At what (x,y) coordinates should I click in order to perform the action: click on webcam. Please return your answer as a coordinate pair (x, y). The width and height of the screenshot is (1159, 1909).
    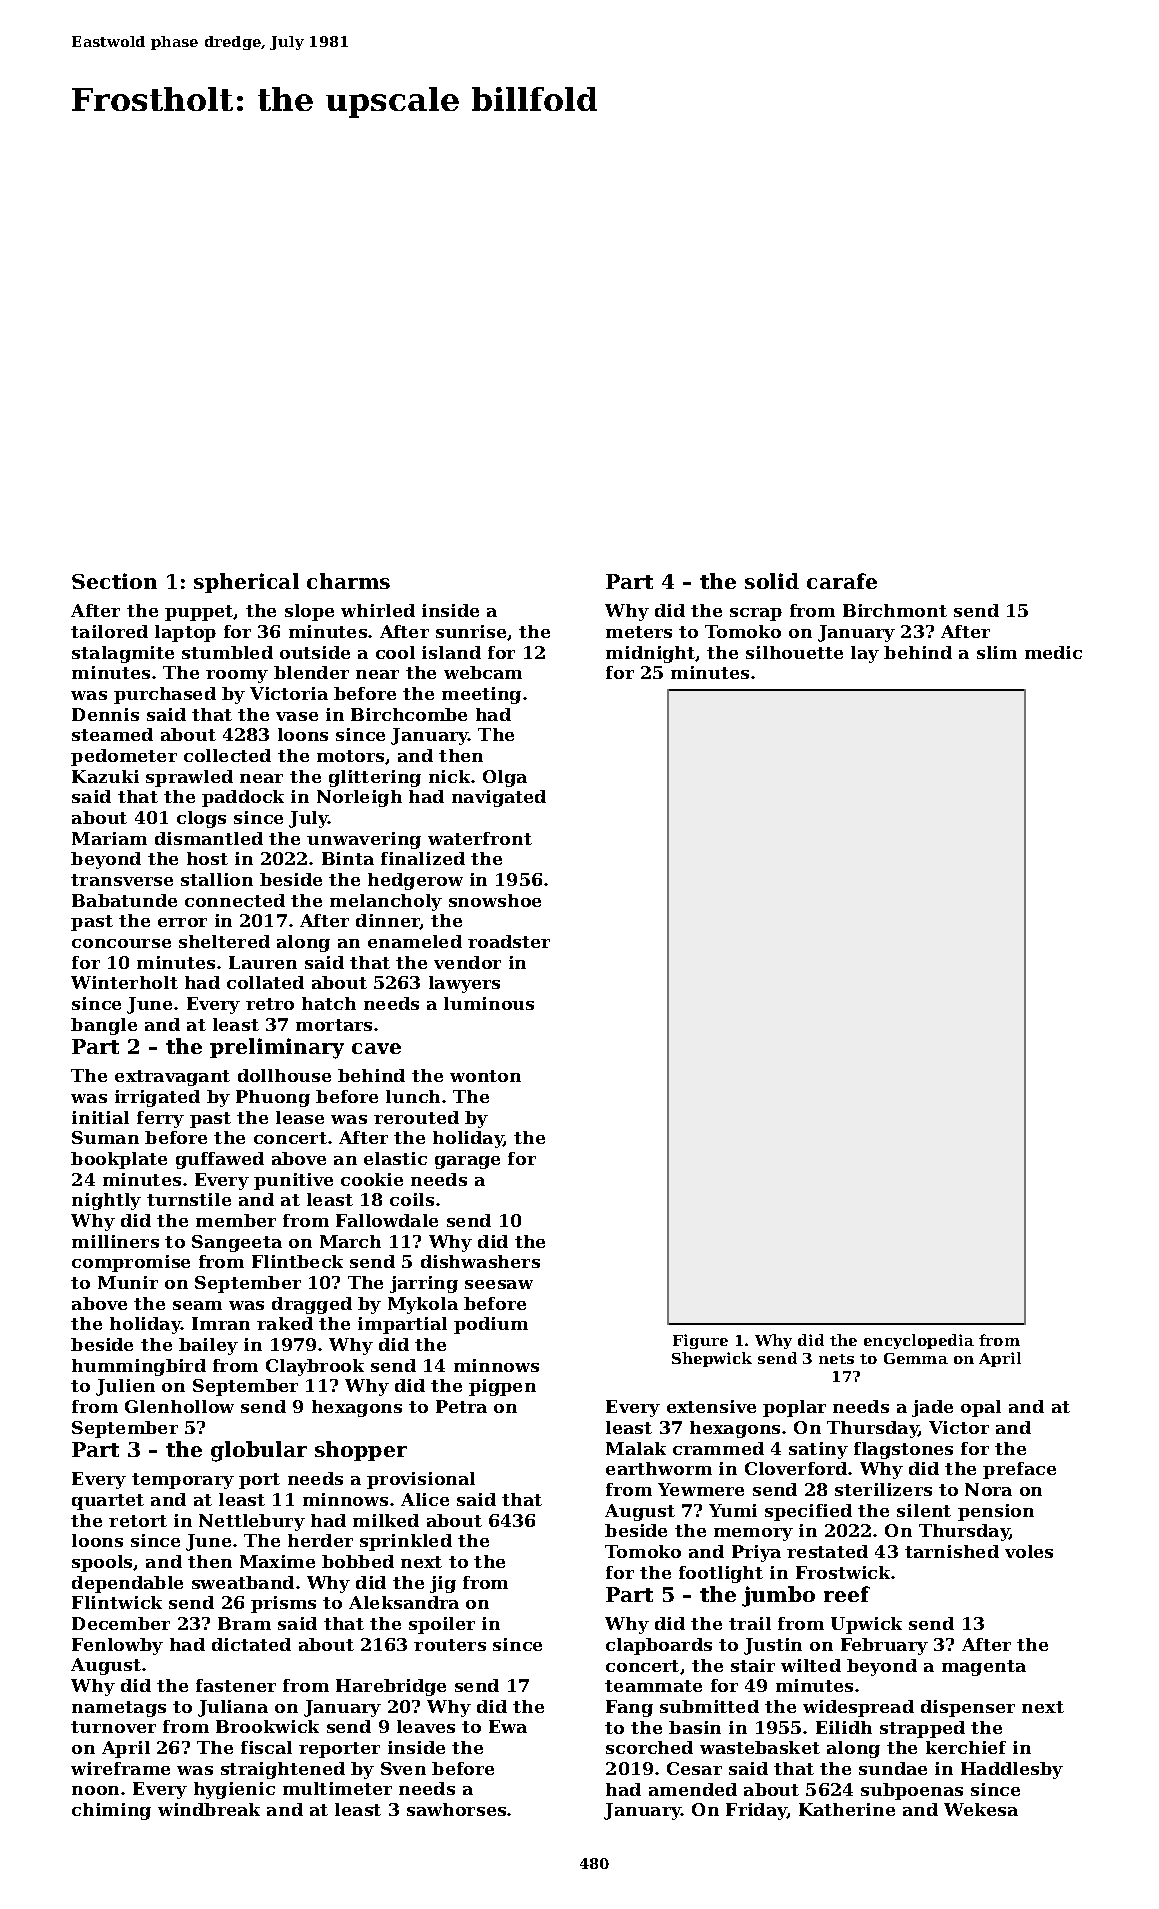
    Looking at the image, I should click on (483, 672).
